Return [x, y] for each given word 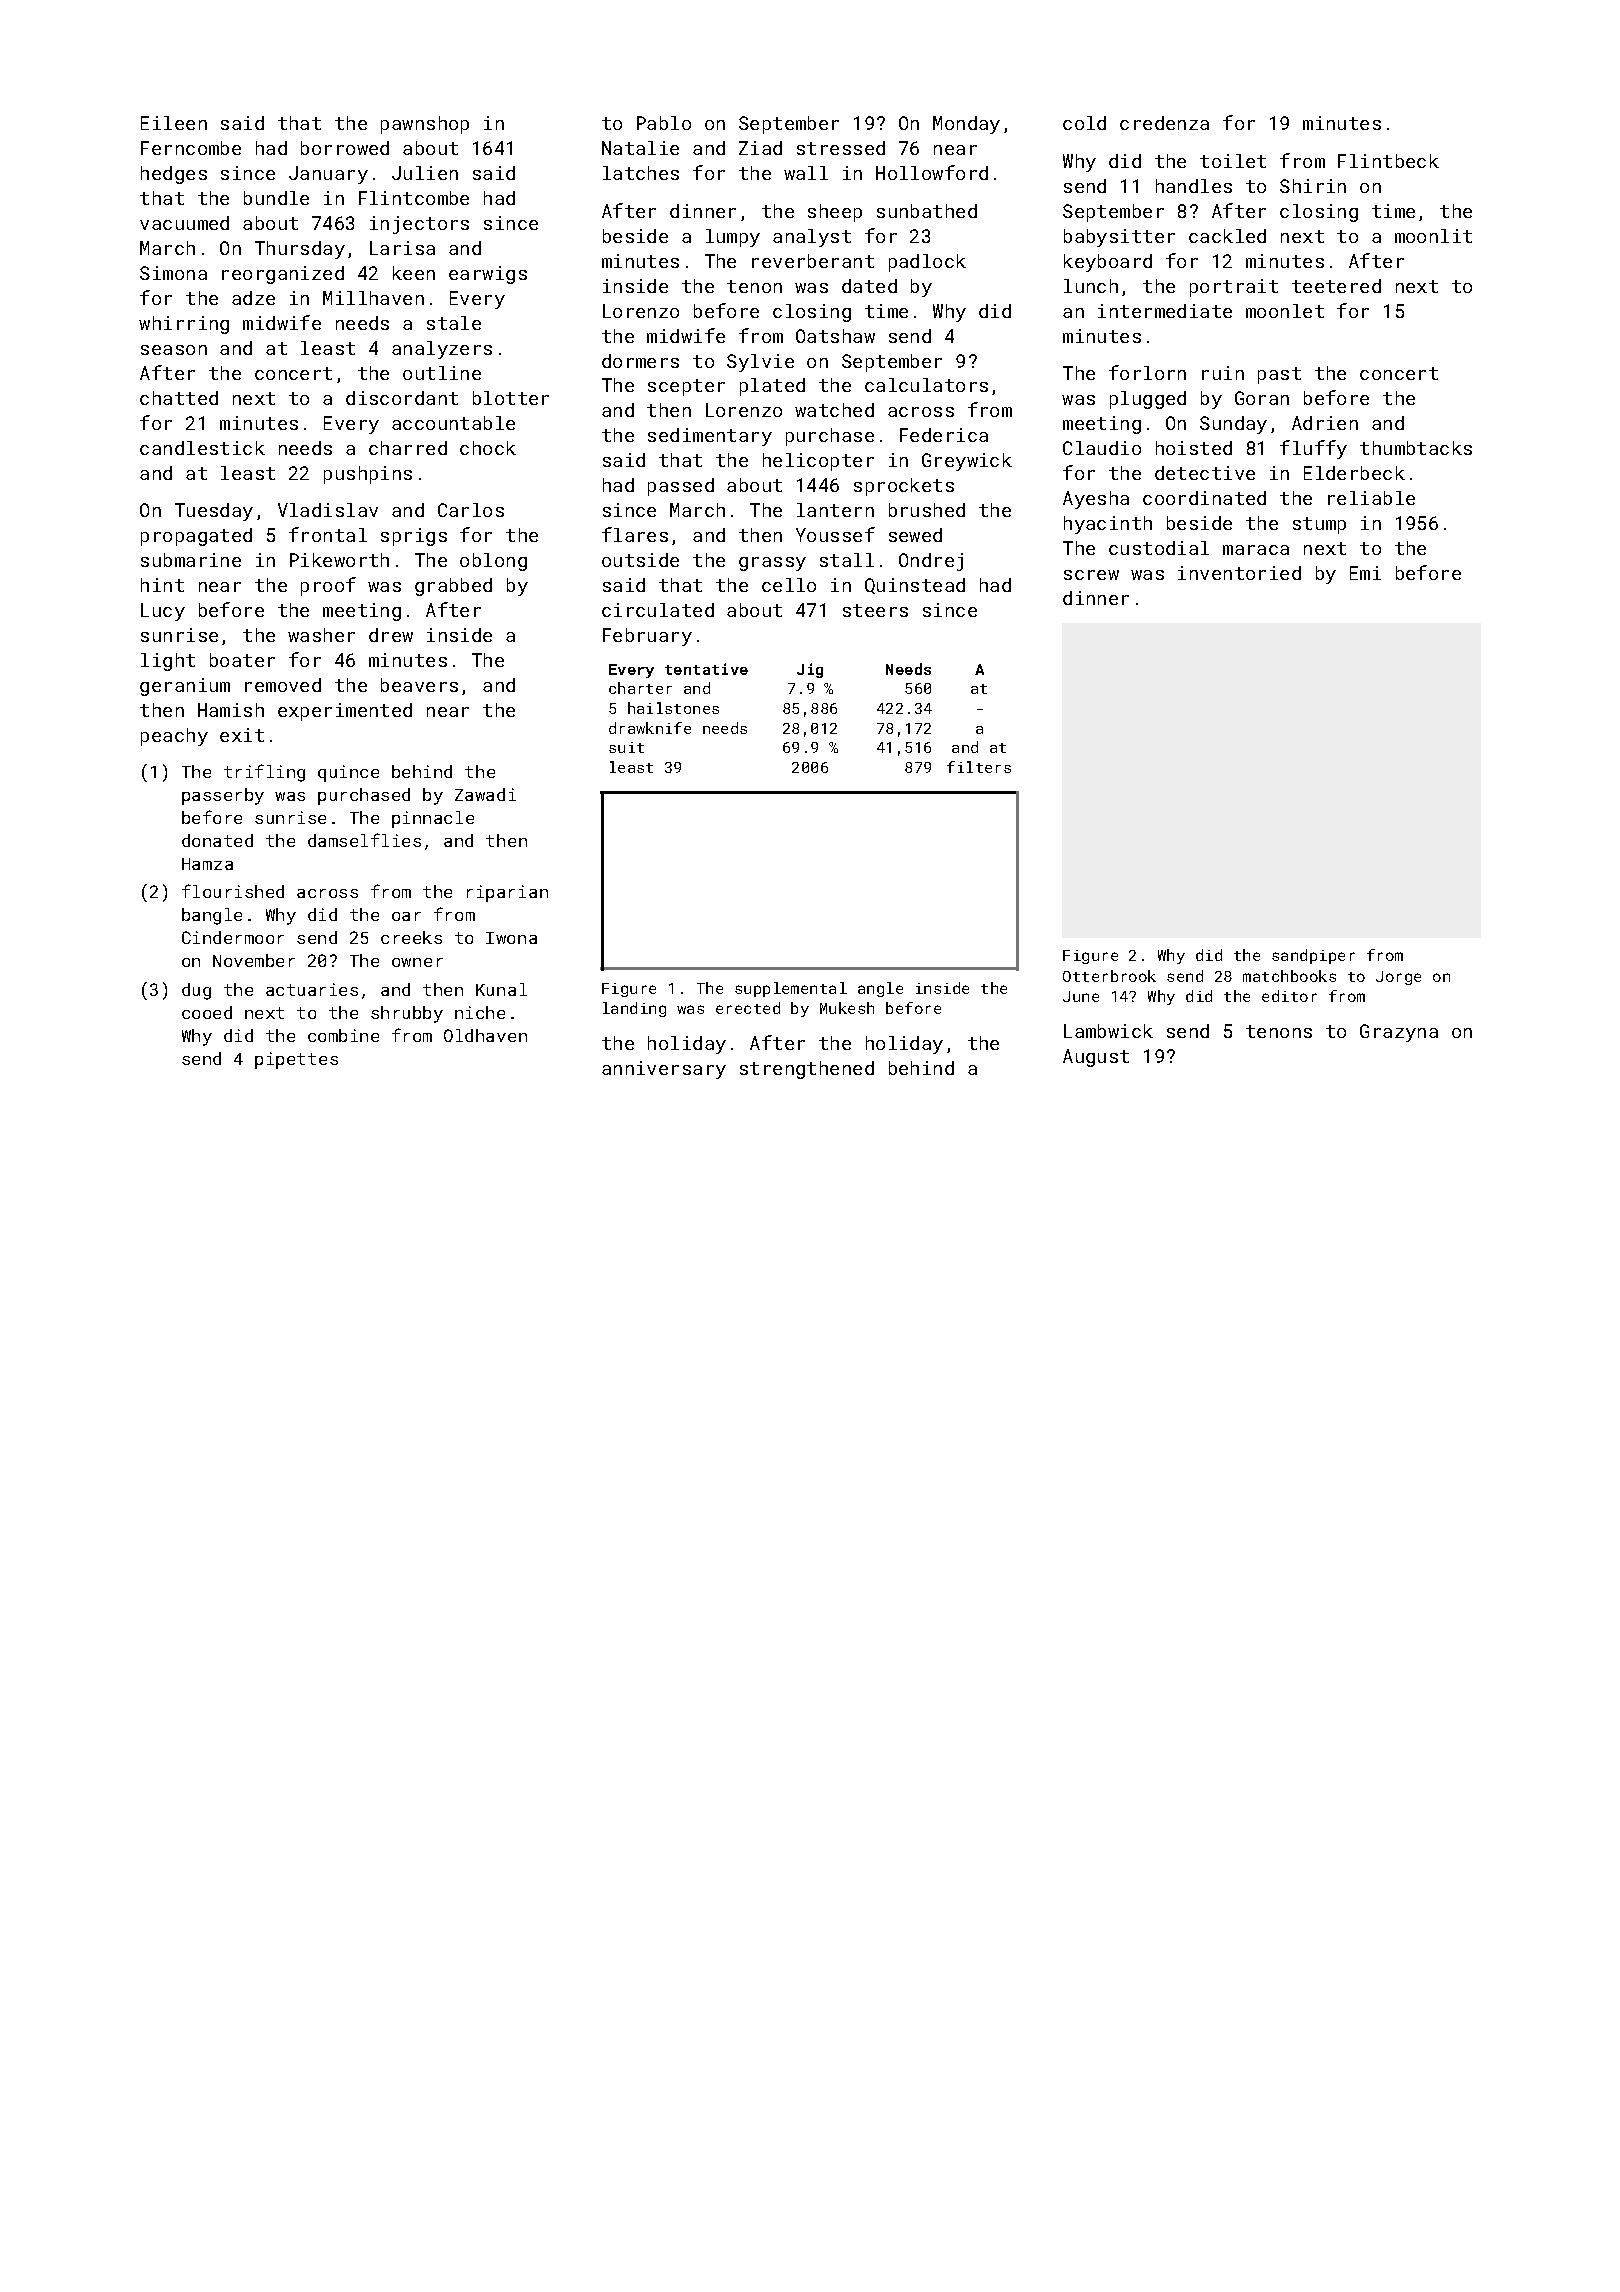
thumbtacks [1416, 448]
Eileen [174, 123]
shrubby [407, 1014]
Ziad [760, 148]
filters [979, 767]
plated [772, 387]
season [174, 350]
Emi [1365, 573]
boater [242, 660]
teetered [1336, 286]
